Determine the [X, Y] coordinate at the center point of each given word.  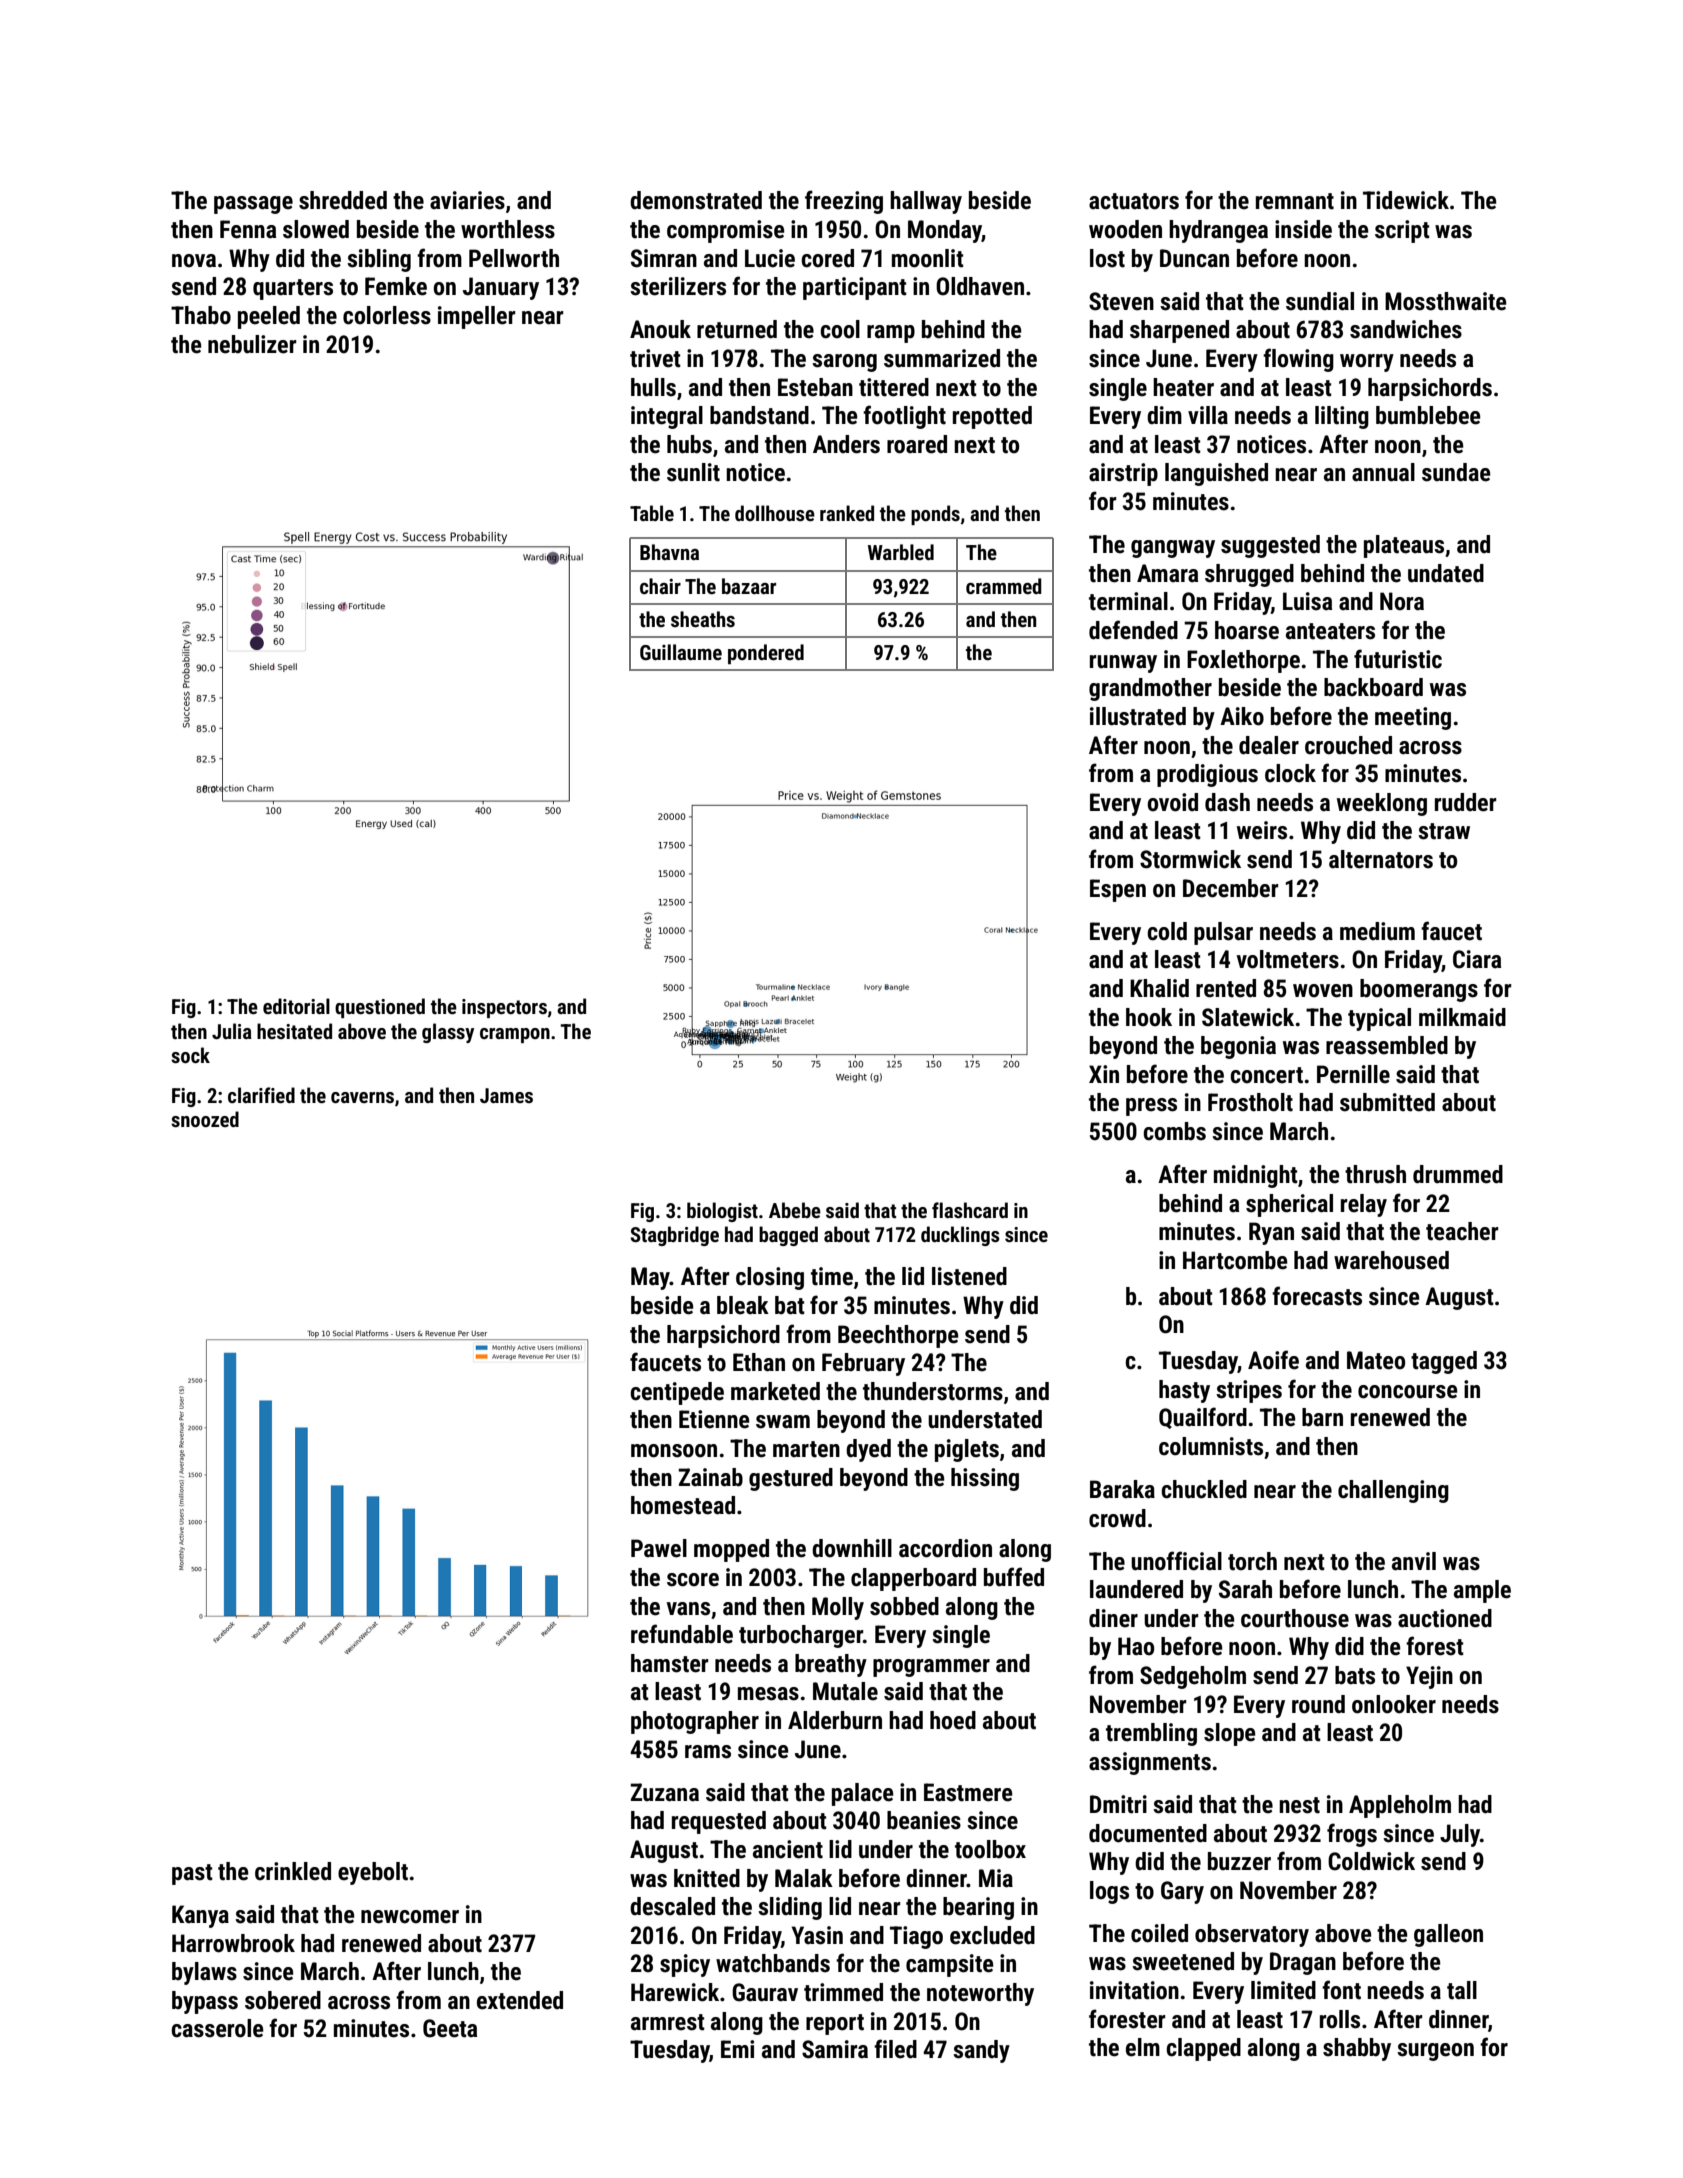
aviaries [467, 200]
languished [1216, 474]
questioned [380, 1008]
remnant [1295, 201]
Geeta [450, 2028]
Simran [664, 258]
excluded [992, 1935]
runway [1123, 664]
